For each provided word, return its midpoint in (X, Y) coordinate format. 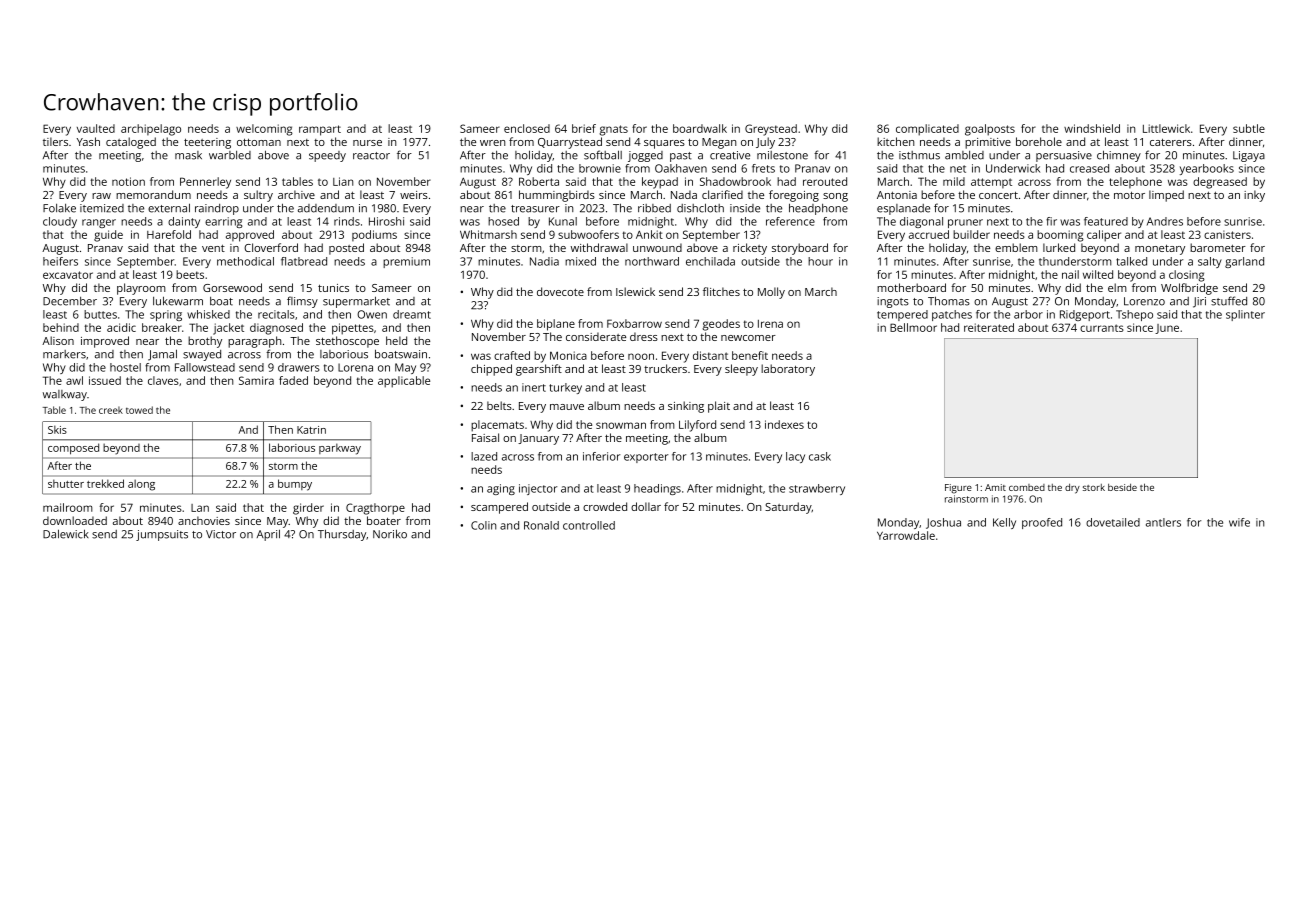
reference (790, 221)
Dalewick (66, 534)
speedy (327, 156)
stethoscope (347, 342)
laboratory (788, 370)
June (1167, 329)
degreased (1220, 183)
